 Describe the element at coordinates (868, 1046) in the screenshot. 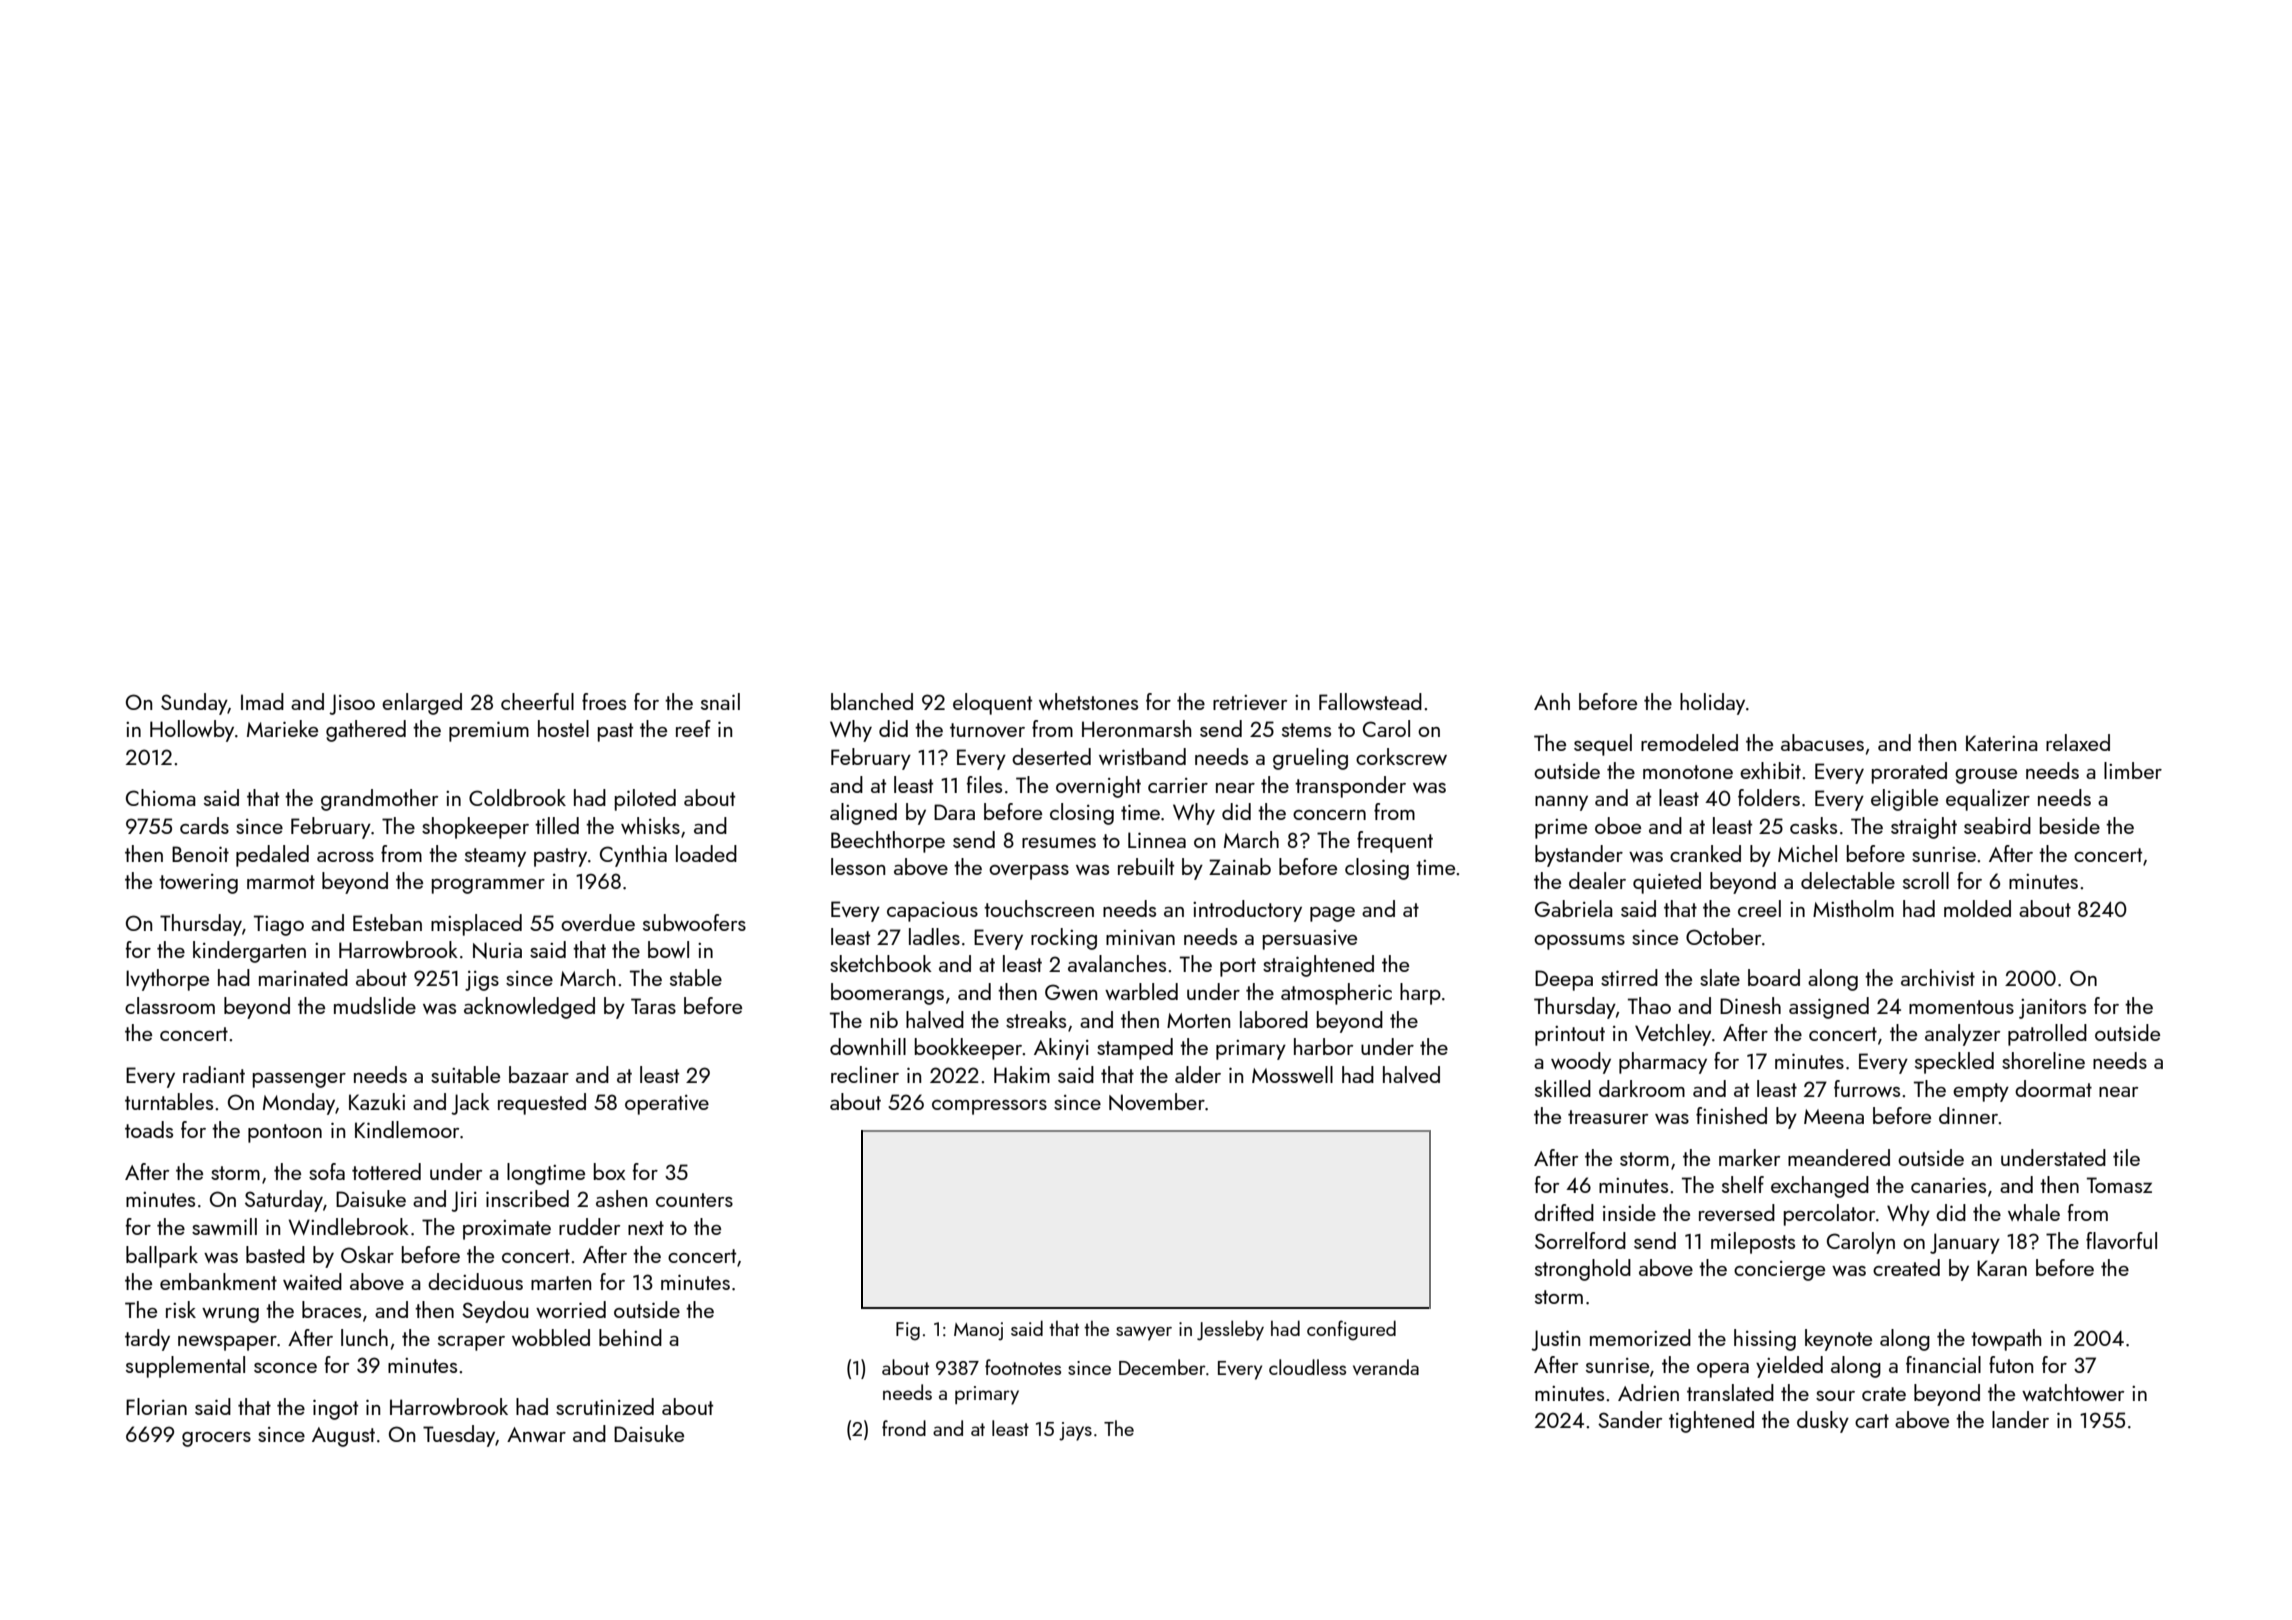

I see `downhill` at that location.
